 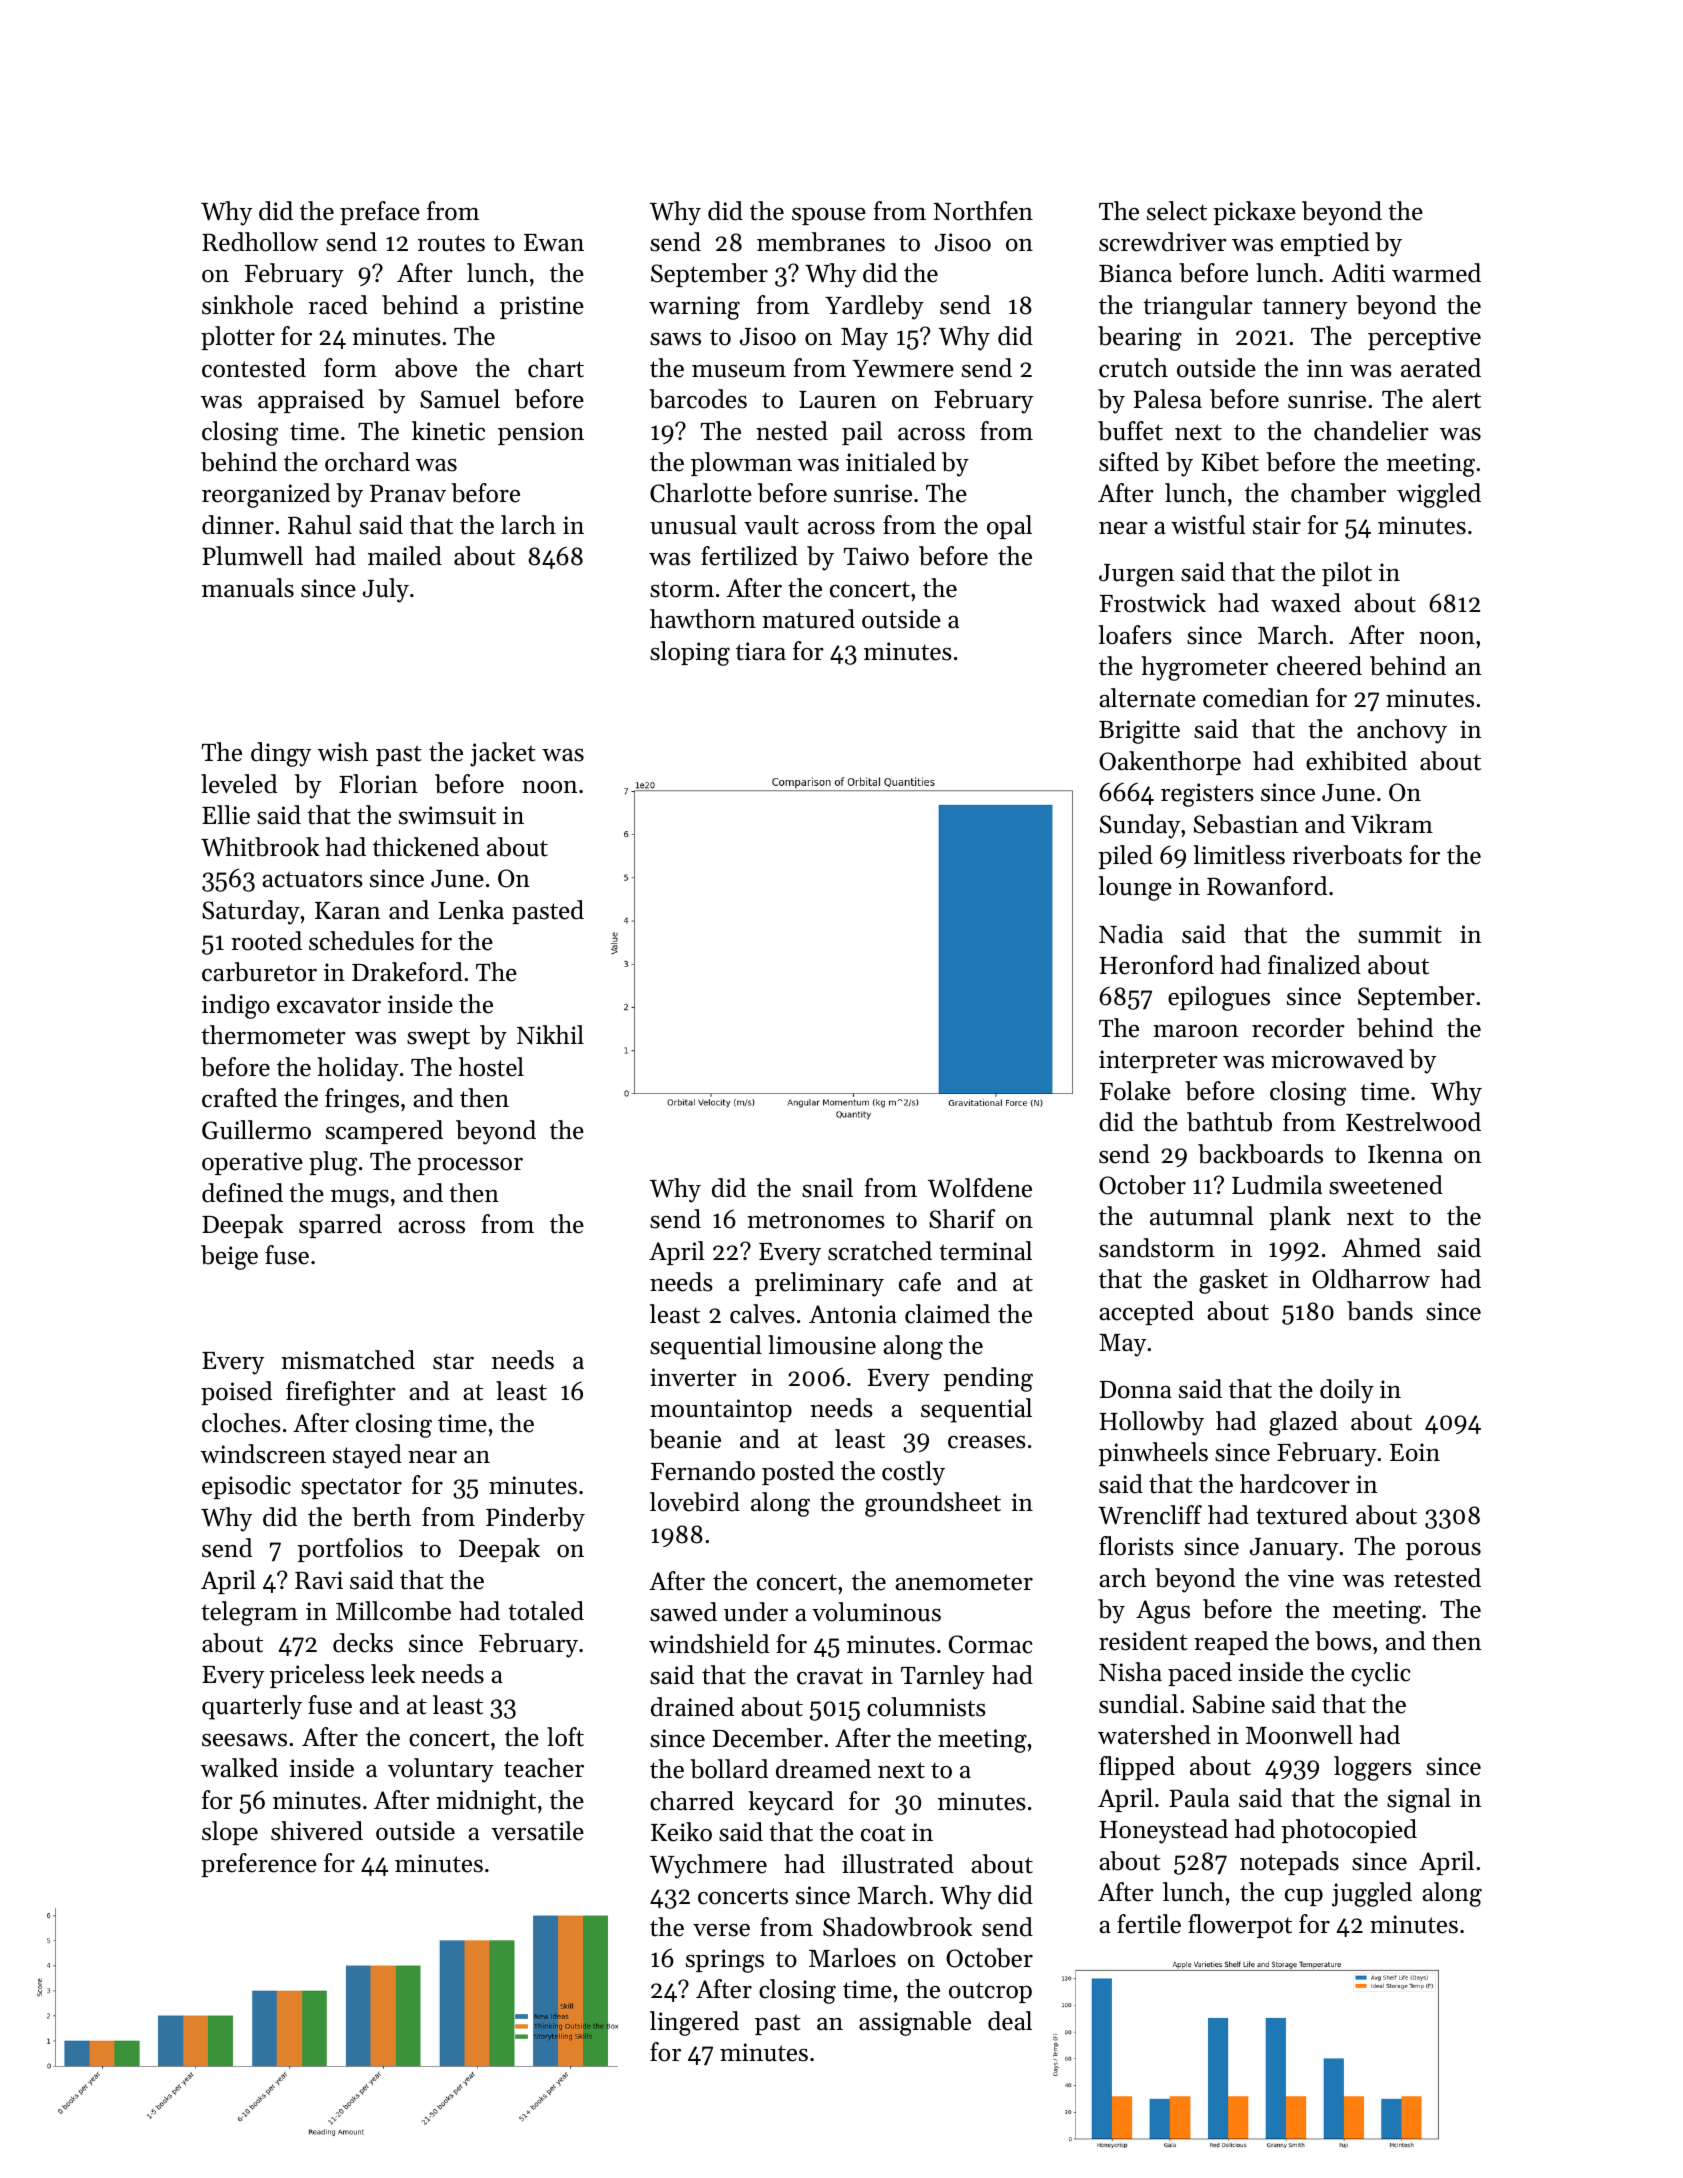 What do you see at coordinates (260, 242) in the screenshot?
I see `Redhollow` at bounding box center [260, 242].
